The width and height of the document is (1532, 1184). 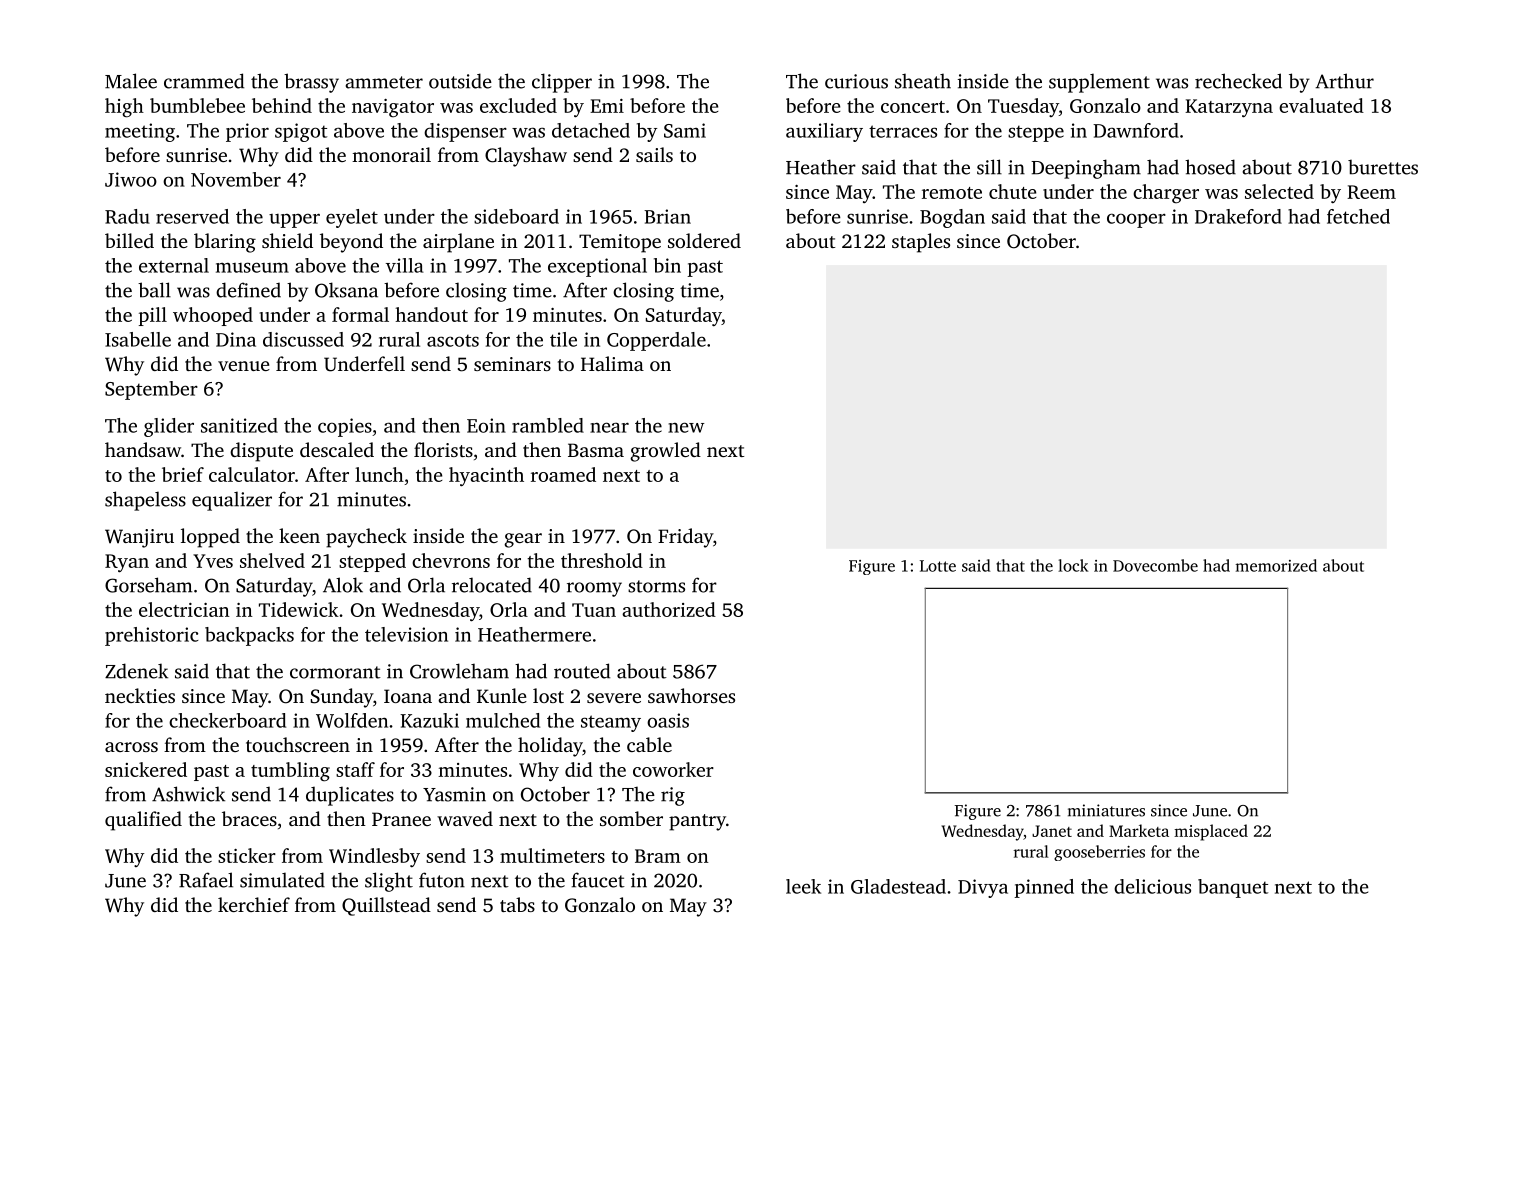 What do you see at coordinates (143, 449) in the document?
I see `handsaw` at bounding box center [143, 449].
